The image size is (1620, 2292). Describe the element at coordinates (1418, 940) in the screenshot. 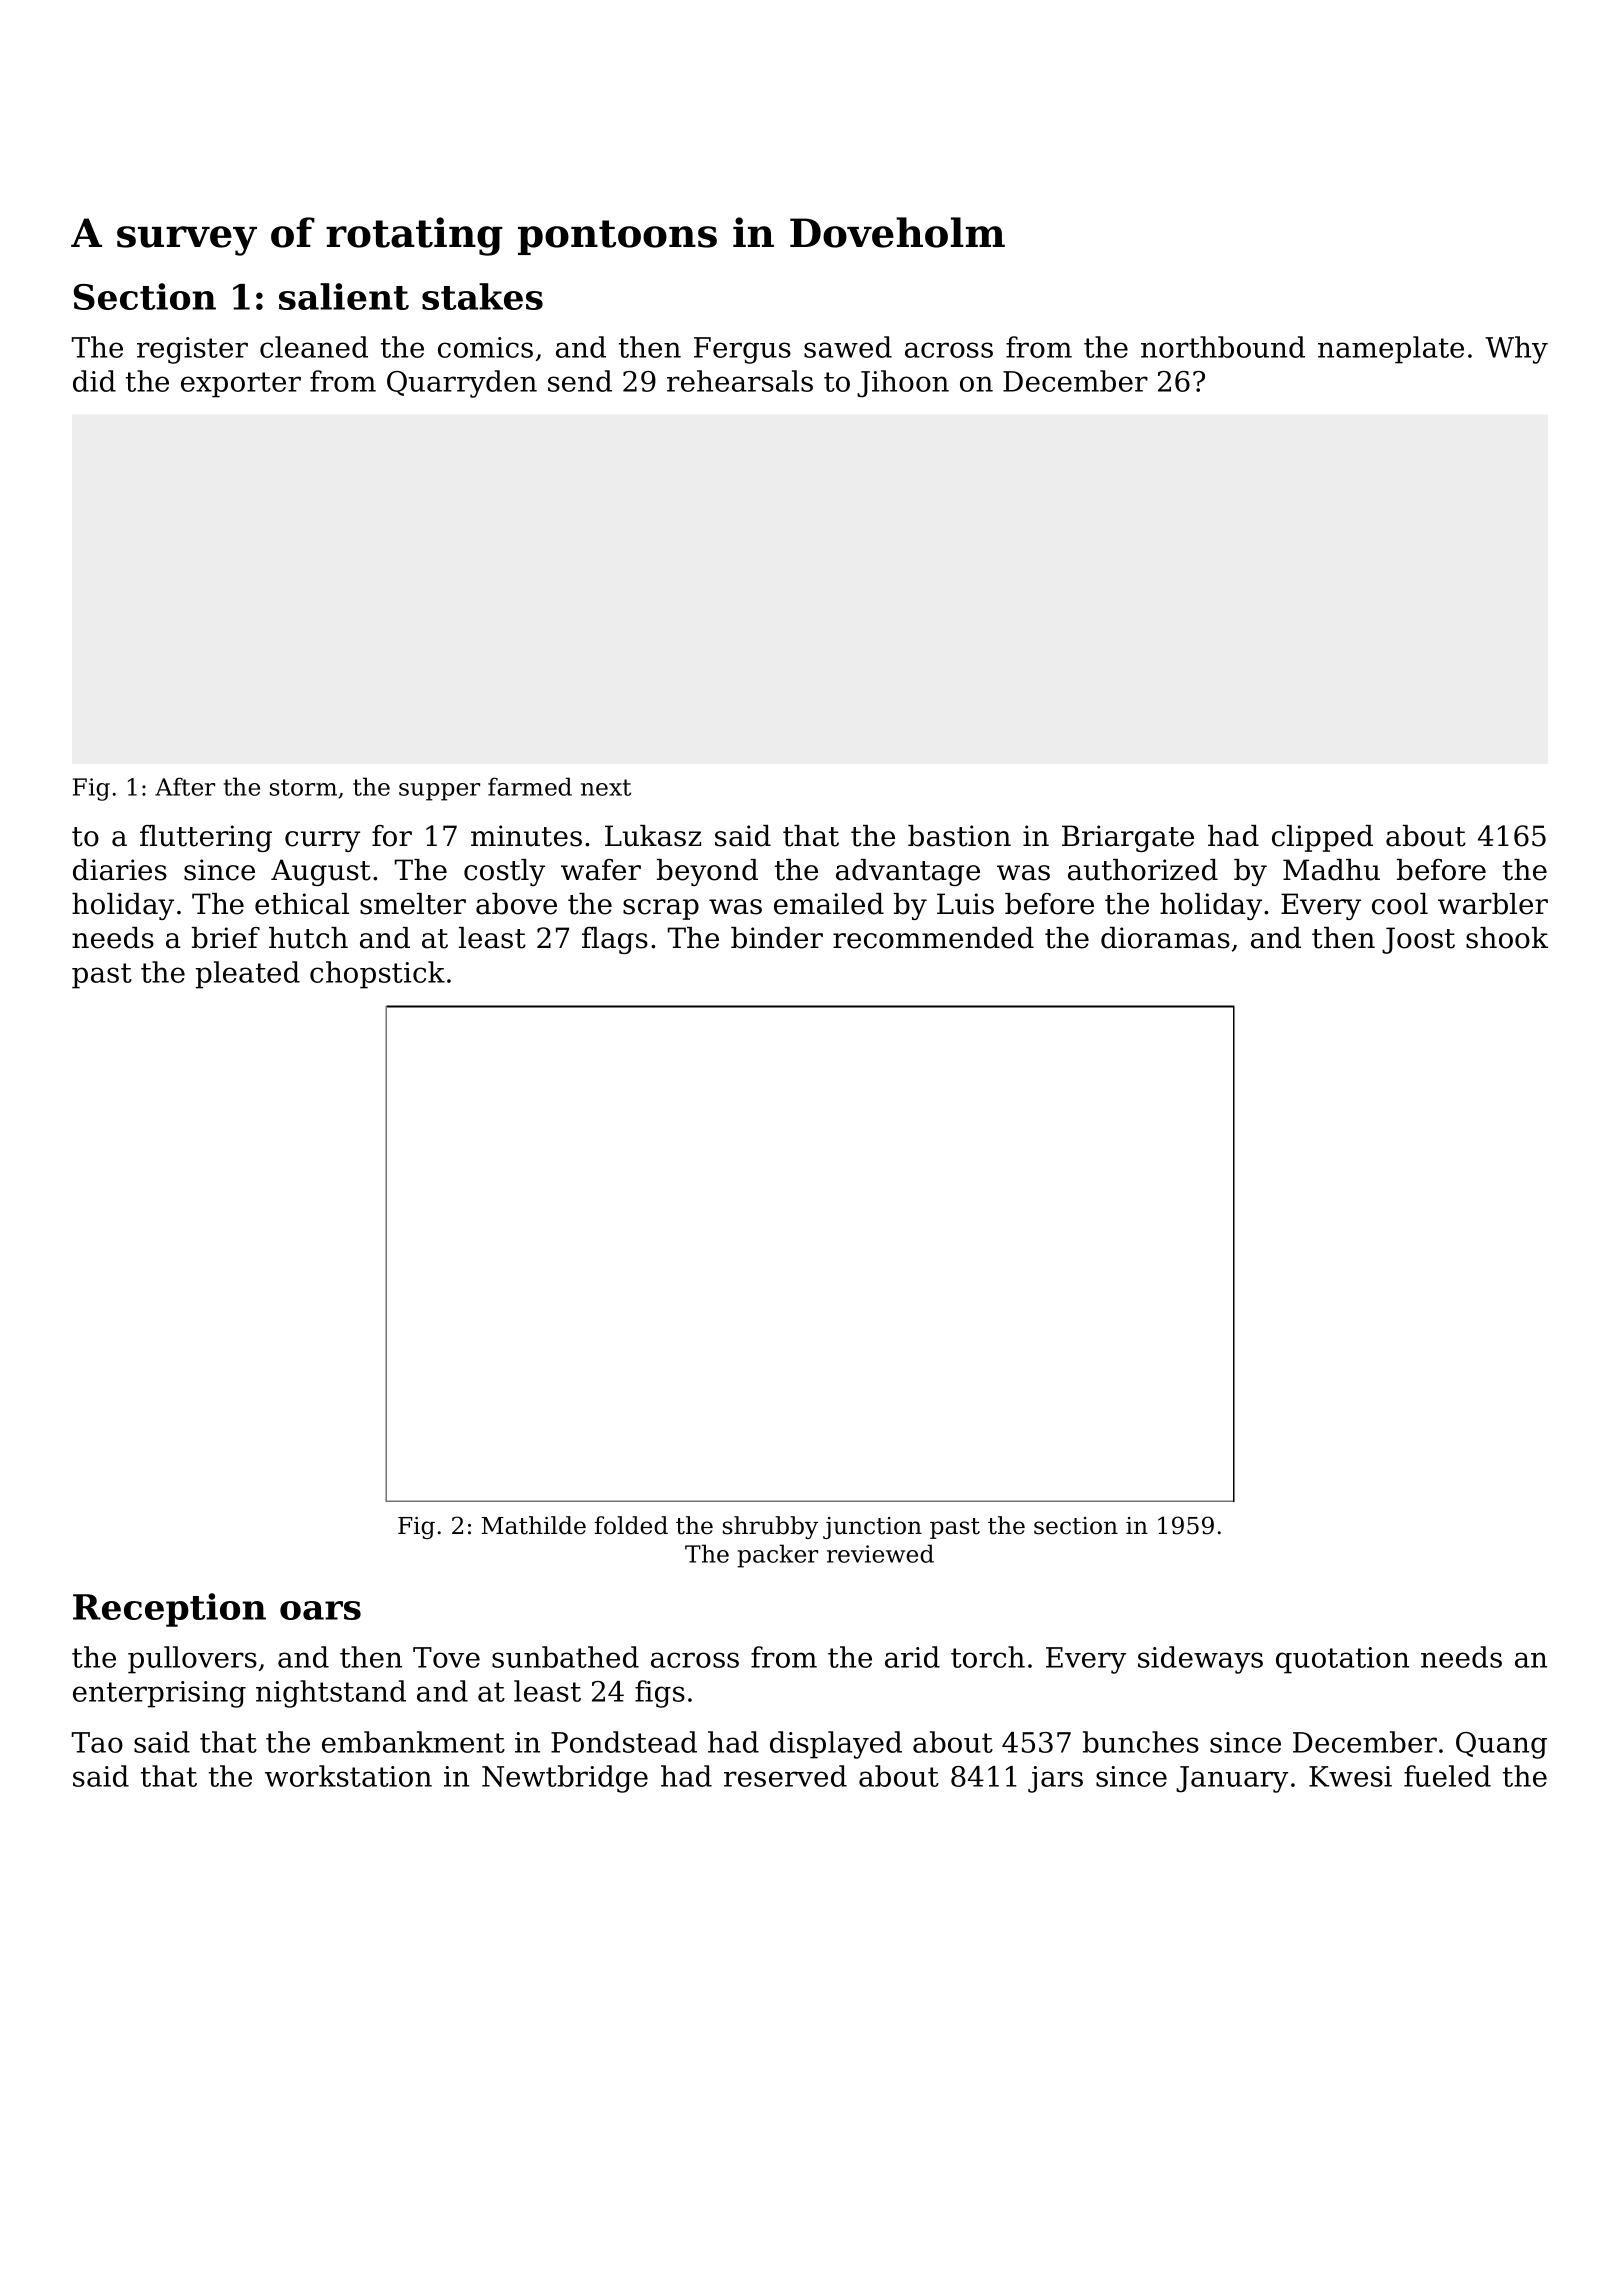

I see `Joost` at that location.
